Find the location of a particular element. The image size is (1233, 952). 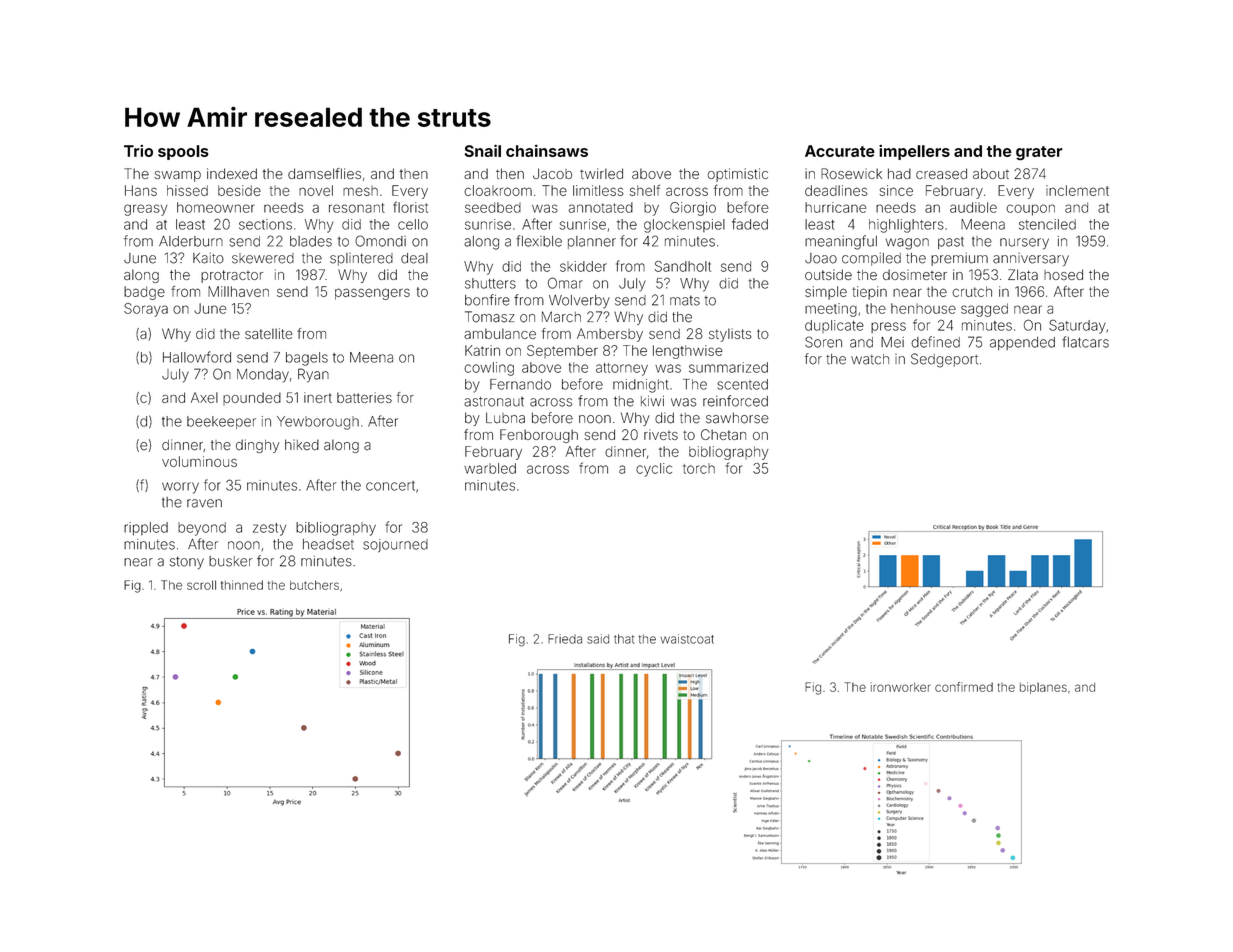

Soren is located at coordinates (823, 342).
